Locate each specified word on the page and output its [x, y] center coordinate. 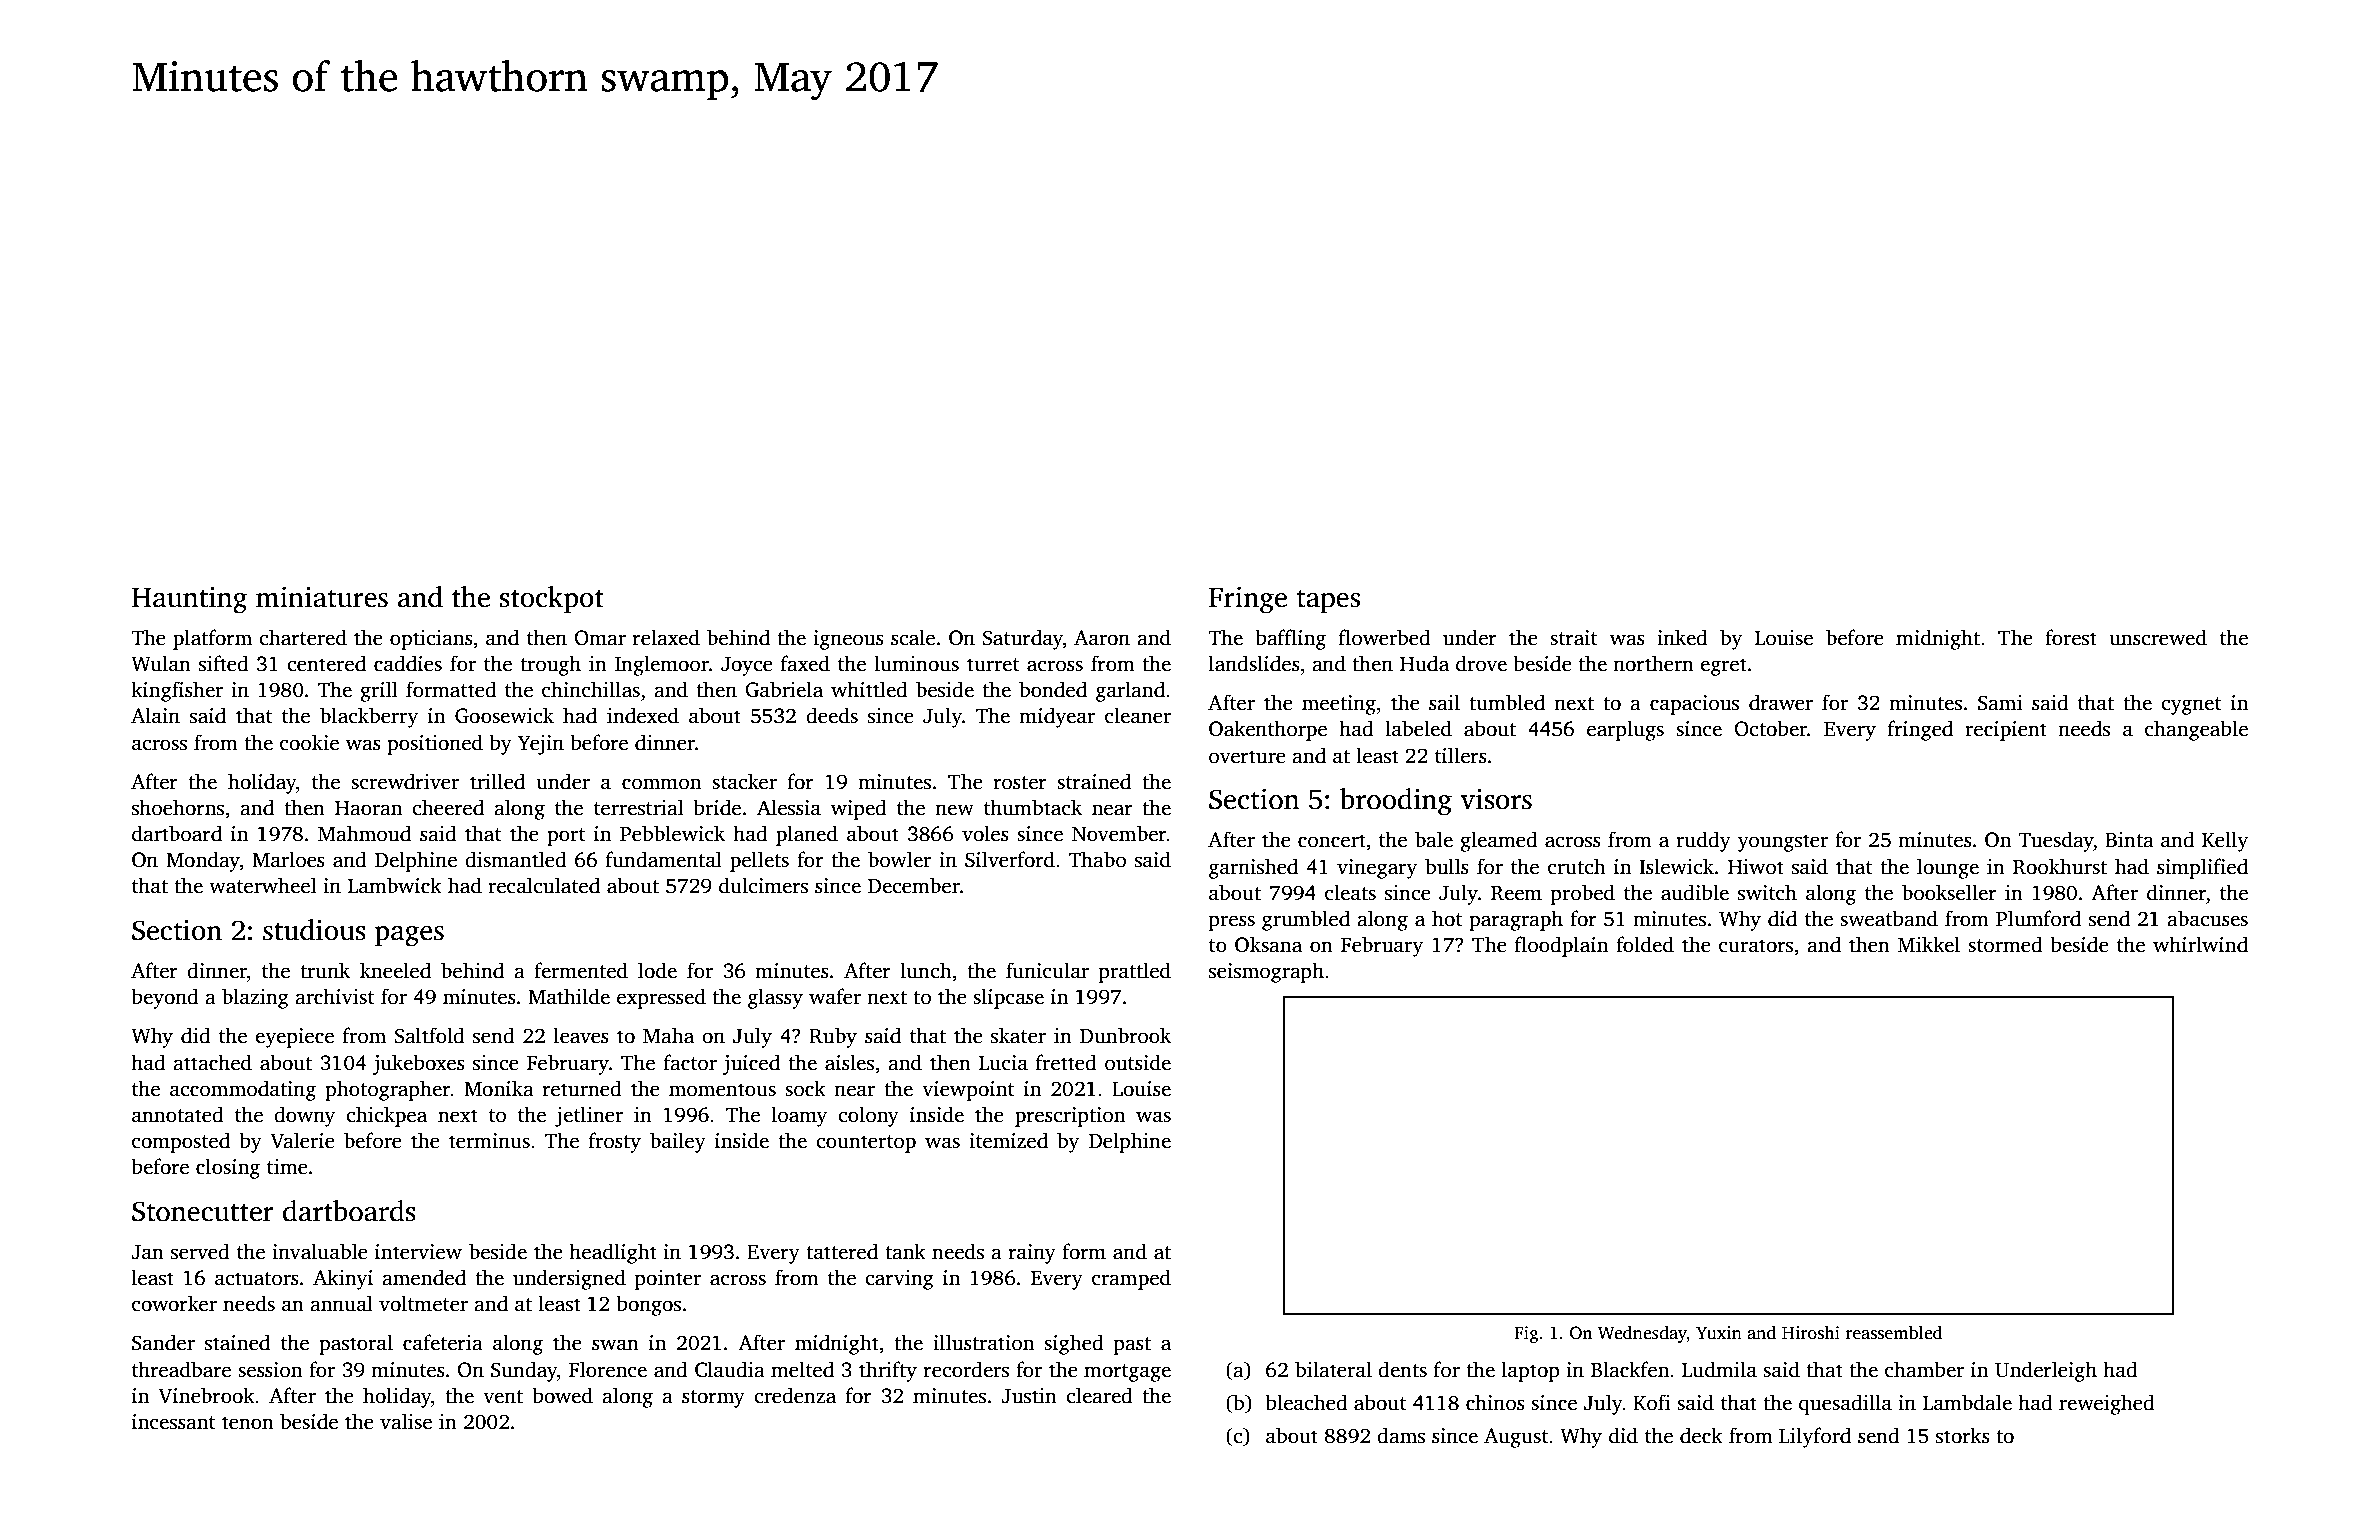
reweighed [2107, 1404]
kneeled [395, 970]
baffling [1290, 639]
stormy [713, 1399]
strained [1094, 781]
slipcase [1008, 998]
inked [1682, 637]
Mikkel [1929, 944]
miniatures [322, 597]
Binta [2129, 840]
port [566, 837]
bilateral [1333, 1369]
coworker [174, 1303]
